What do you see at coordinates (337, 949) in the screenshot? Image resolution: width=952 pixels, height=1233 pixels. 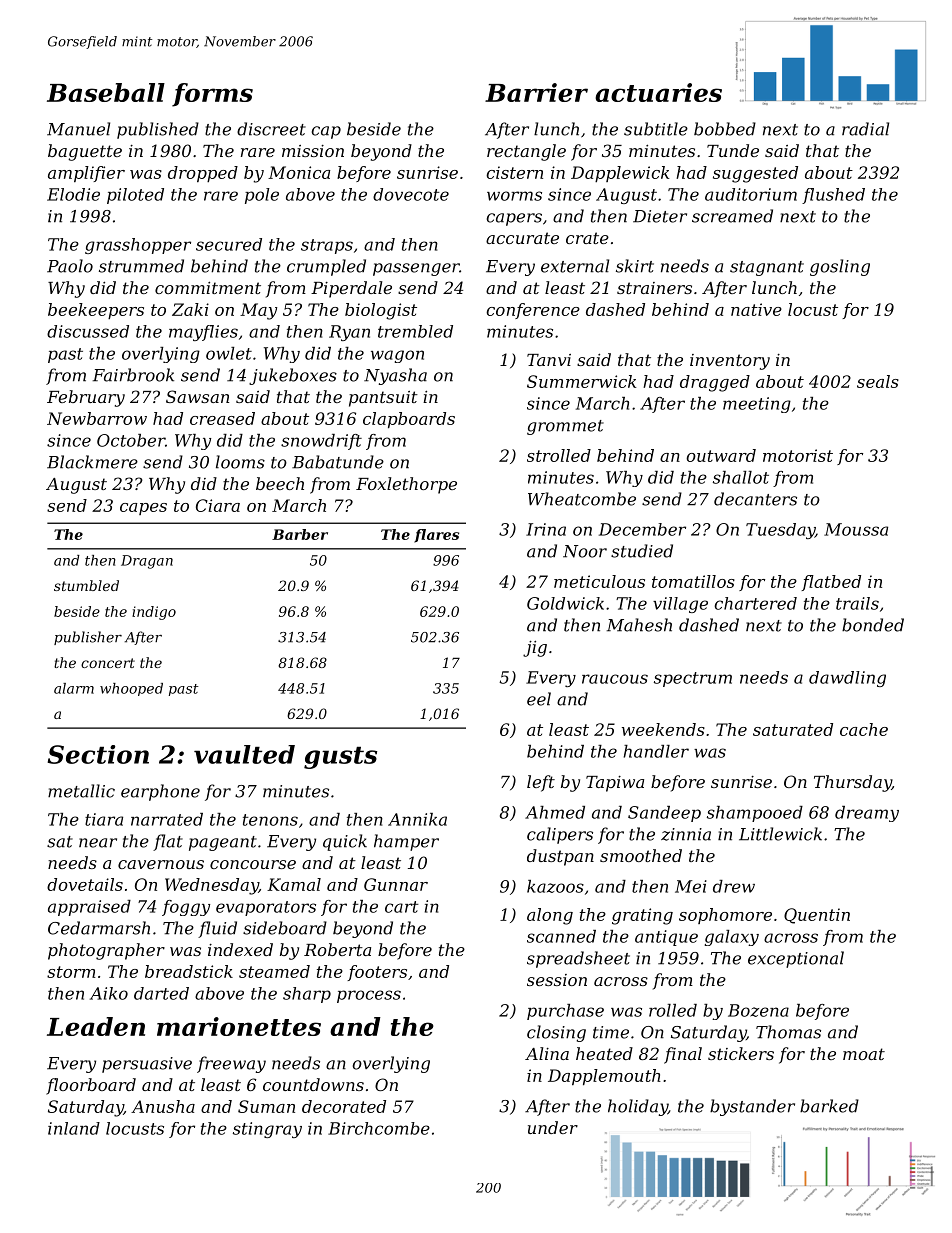 I see `Roberta` at bounding box center [337, 949].
